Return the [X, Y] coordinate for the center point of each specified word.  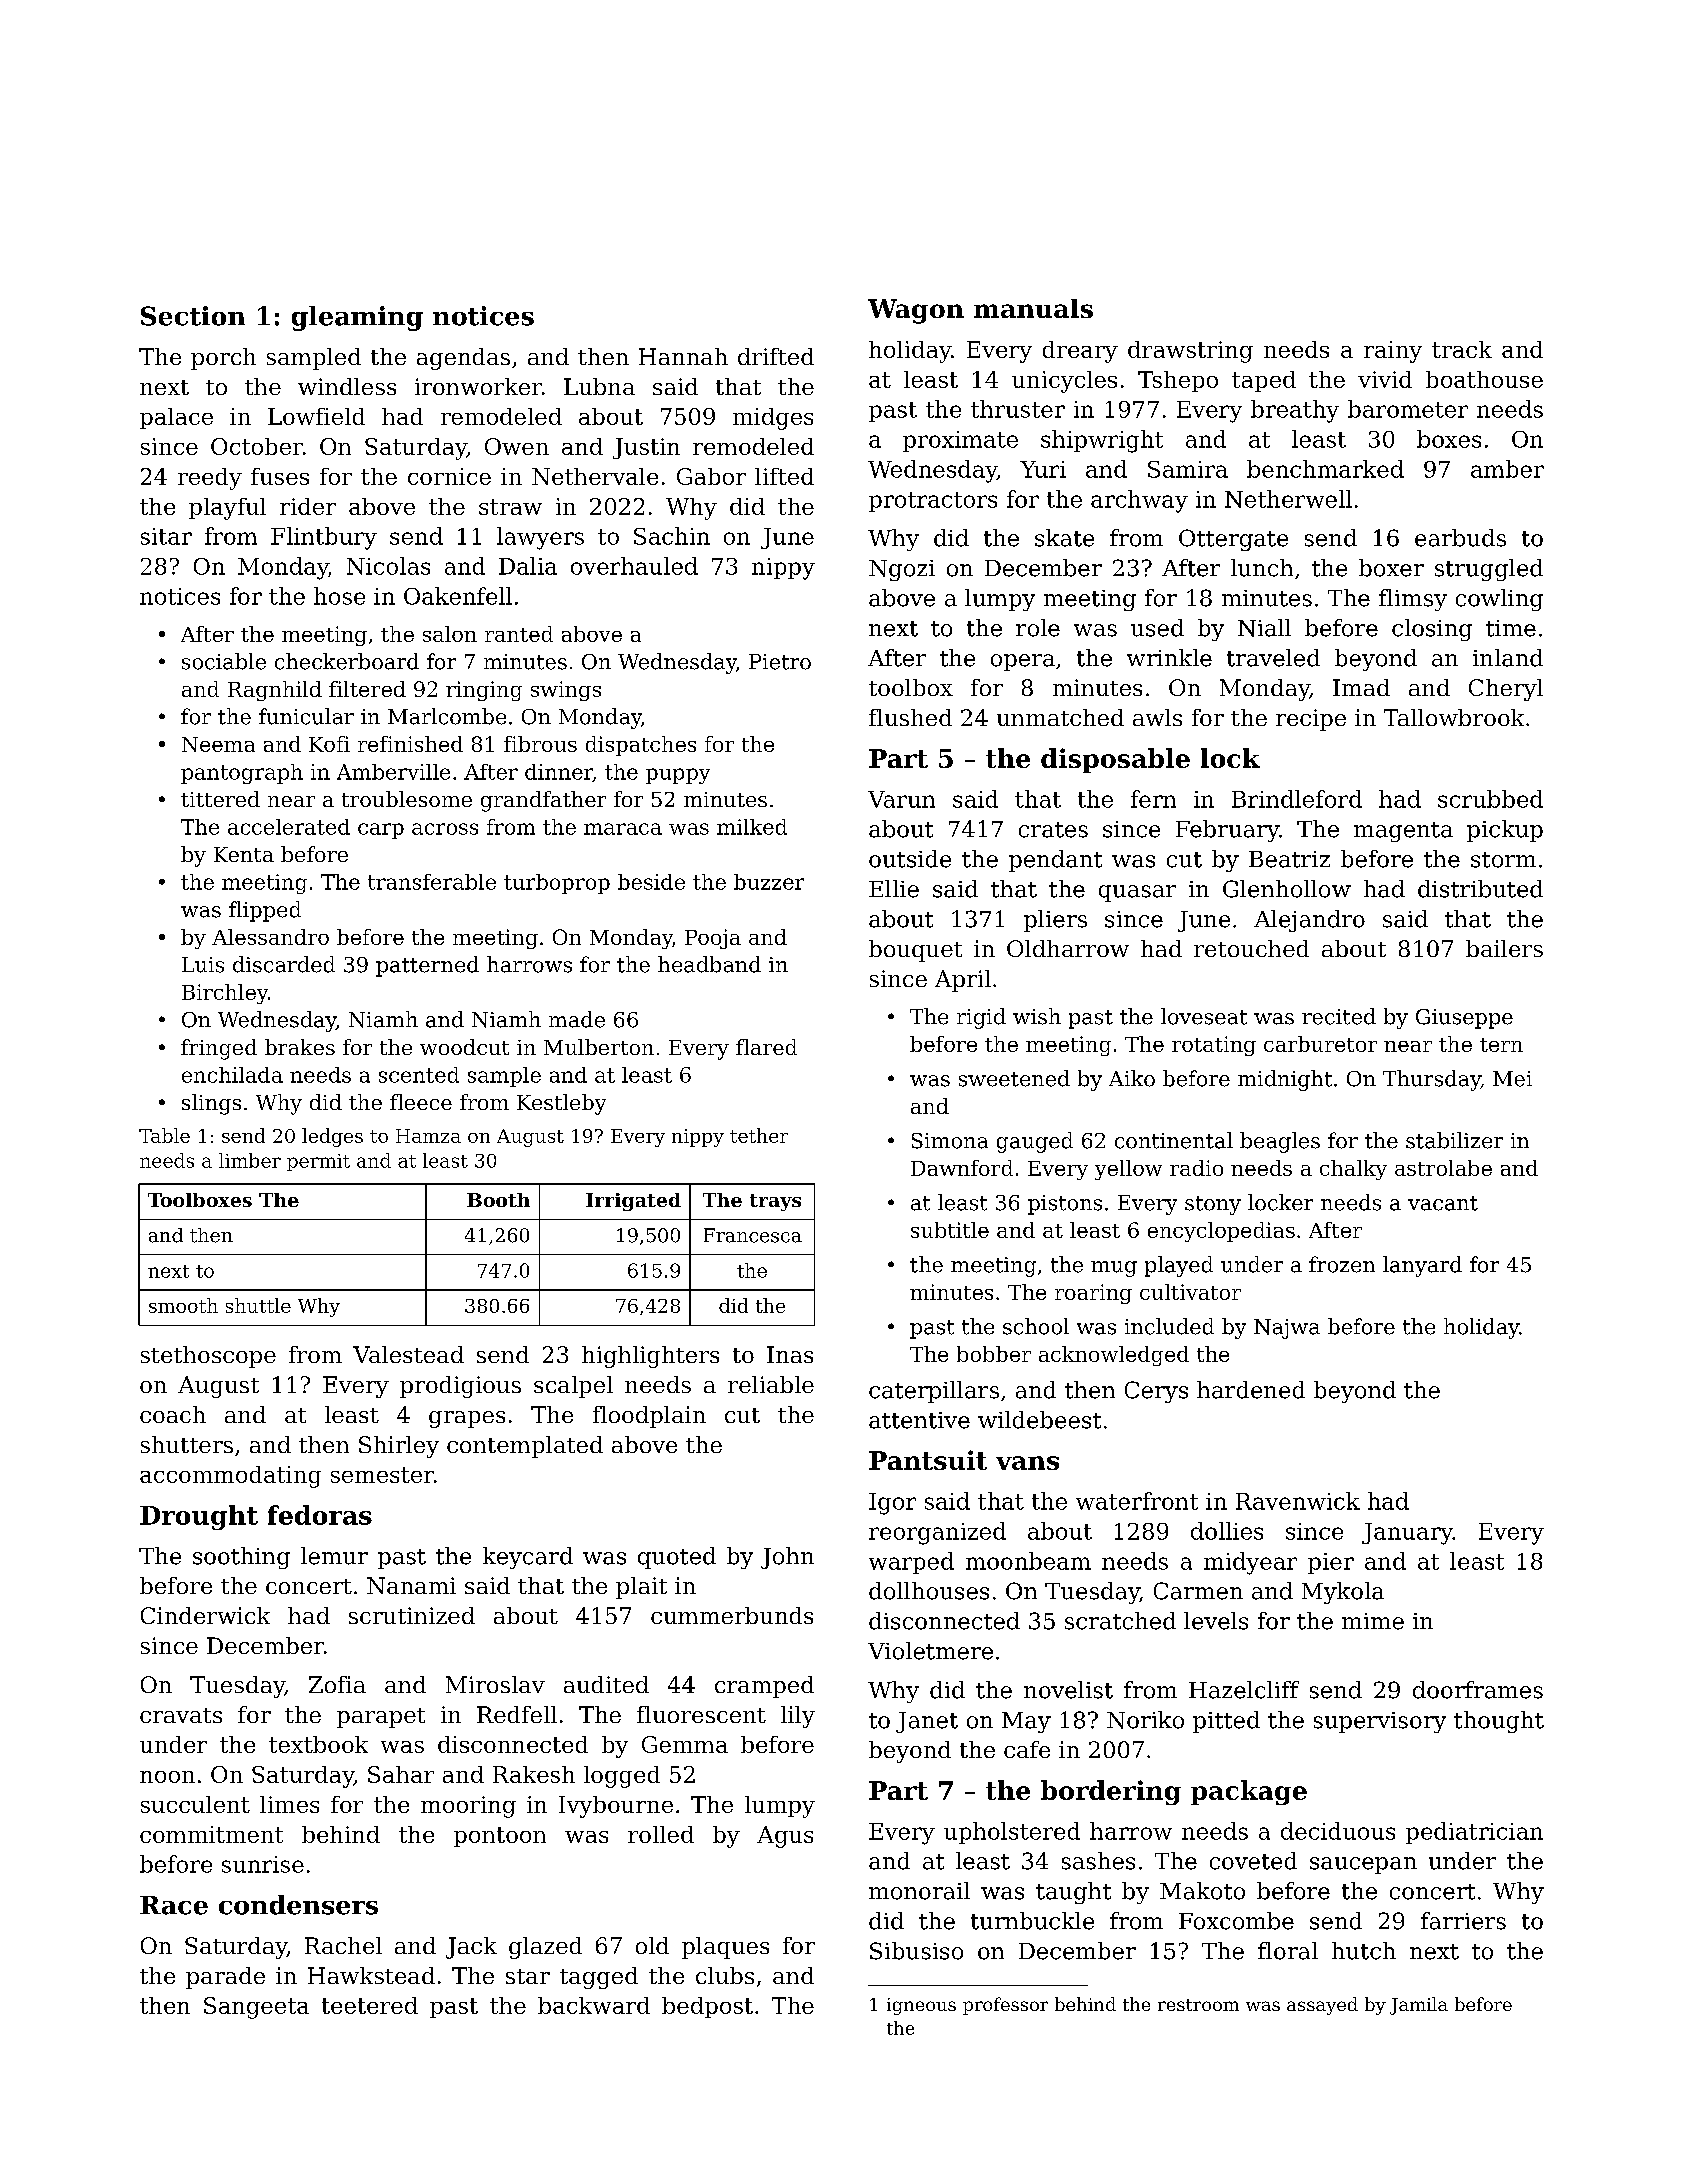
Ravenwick [1298, 1501]
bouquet [915, 951]
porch [223, 359]
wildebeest [1039, 1420]
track [1462, 349]
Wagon [916, 311]
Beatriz [1289, 859]
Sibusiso [916, 1951]
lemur [334, 1556]
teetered [370, 2005]
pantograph [242, 774]
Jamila [1419, 2006]
